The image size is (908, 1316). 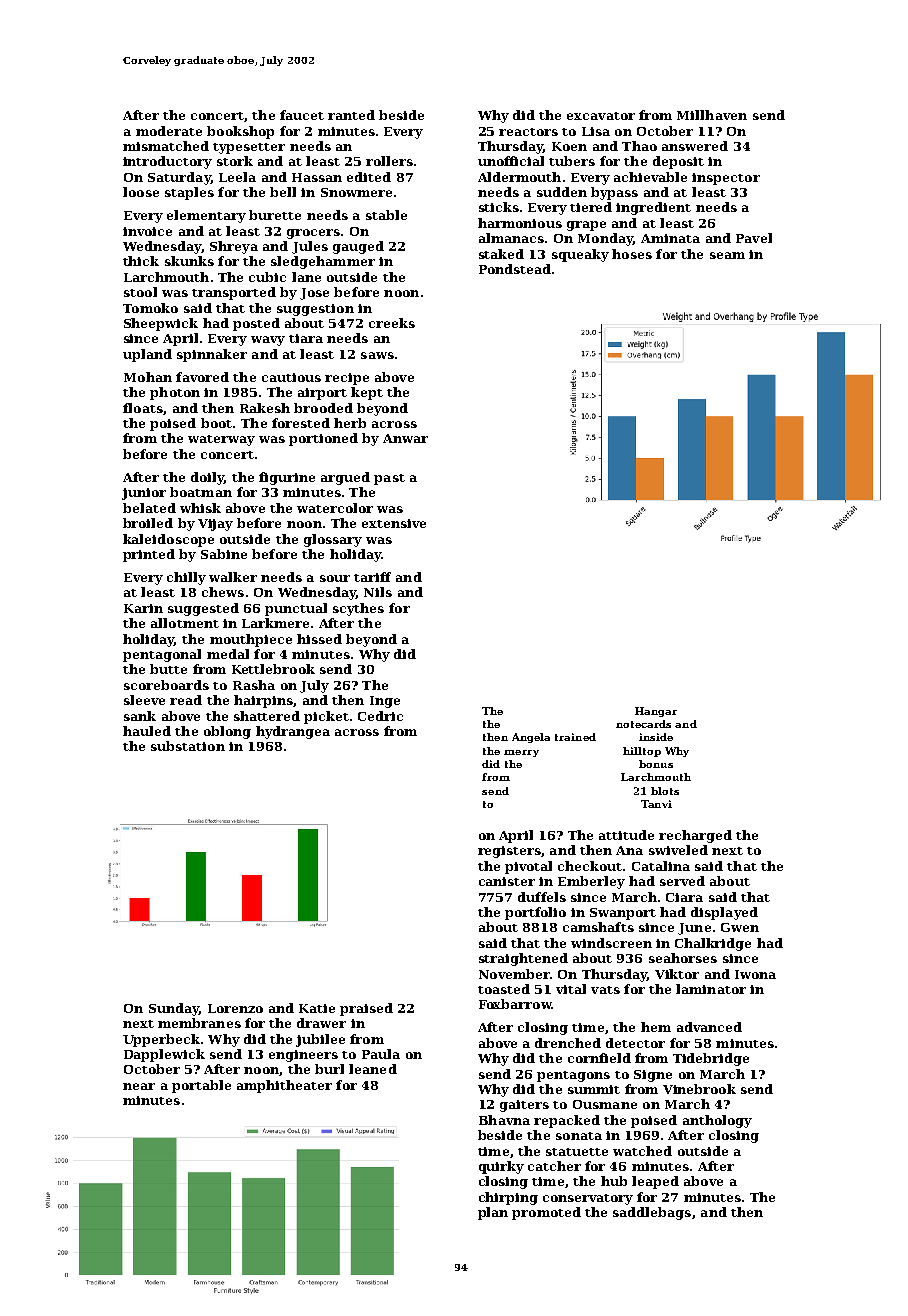 What do you see at coordinates (216, 423) in the screenshot?
I see `boot` at bounding box center [216, 423].
